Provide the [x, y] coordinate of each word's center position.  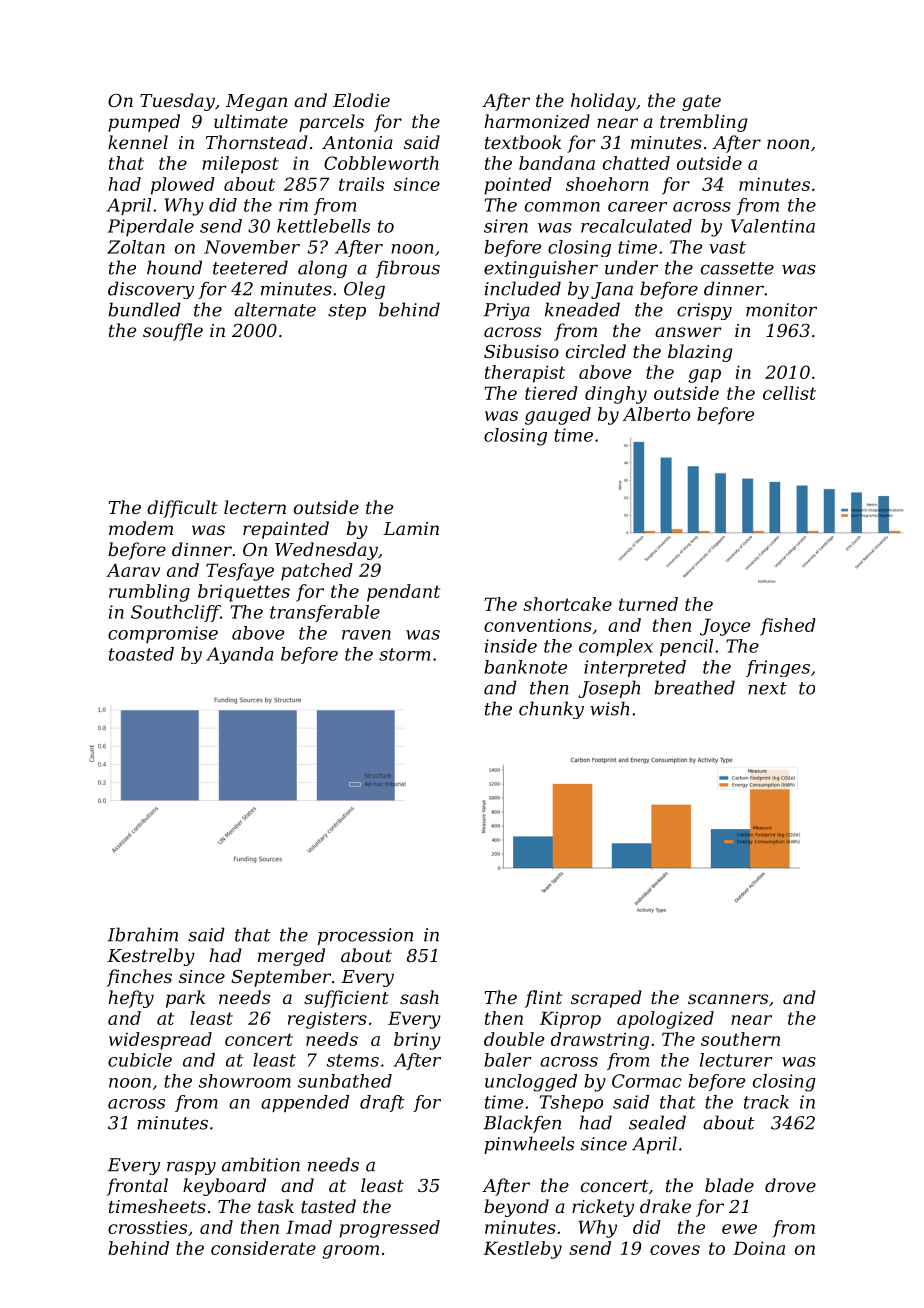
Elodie [361, 100]
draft [382, 1103]
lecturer [736, 1060]
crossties [147, 1227]
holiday [603, 102]
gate [701, 103]
